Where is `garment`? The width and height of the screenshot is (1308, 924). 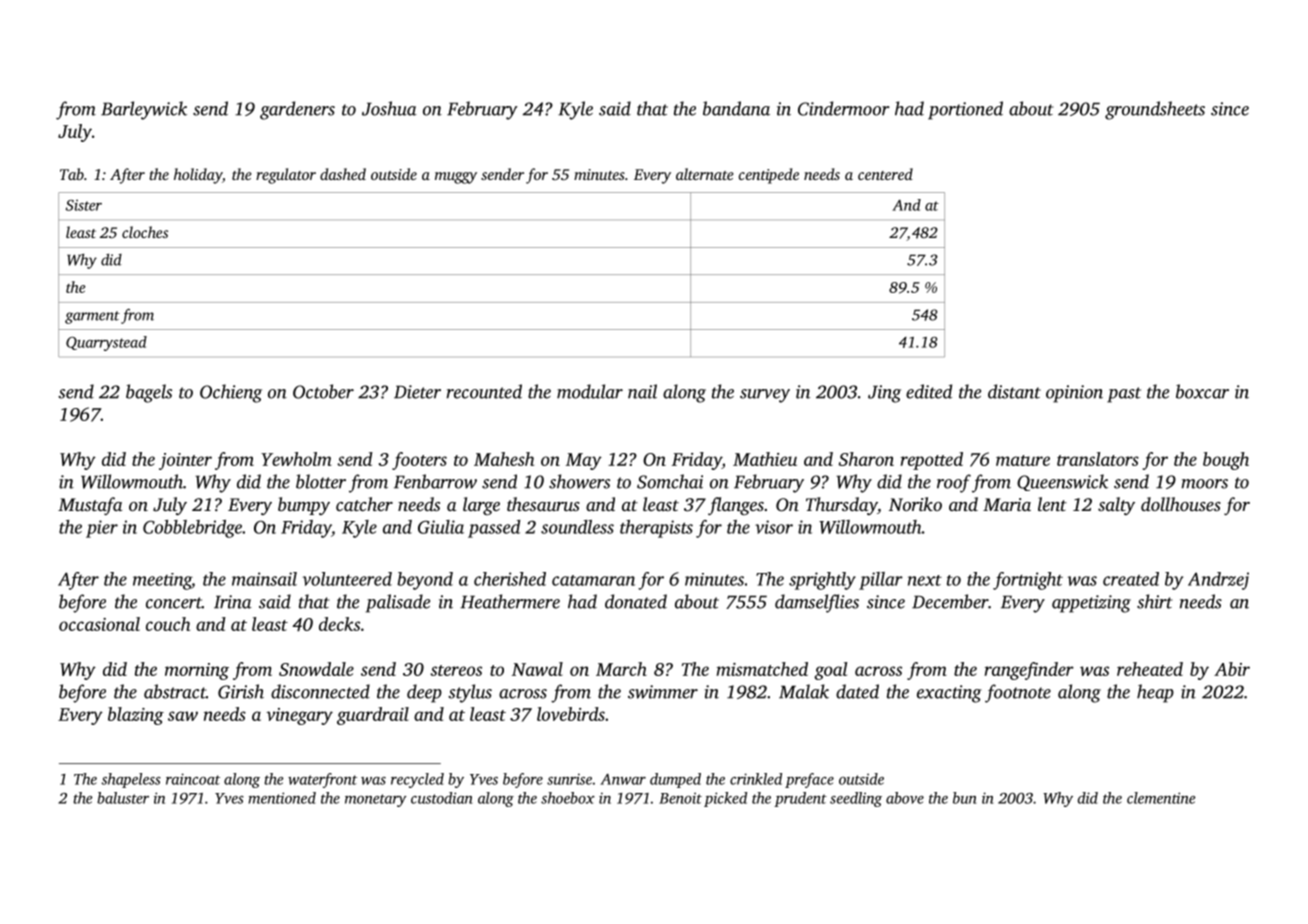 garment is located at coordinates (92, 317).
